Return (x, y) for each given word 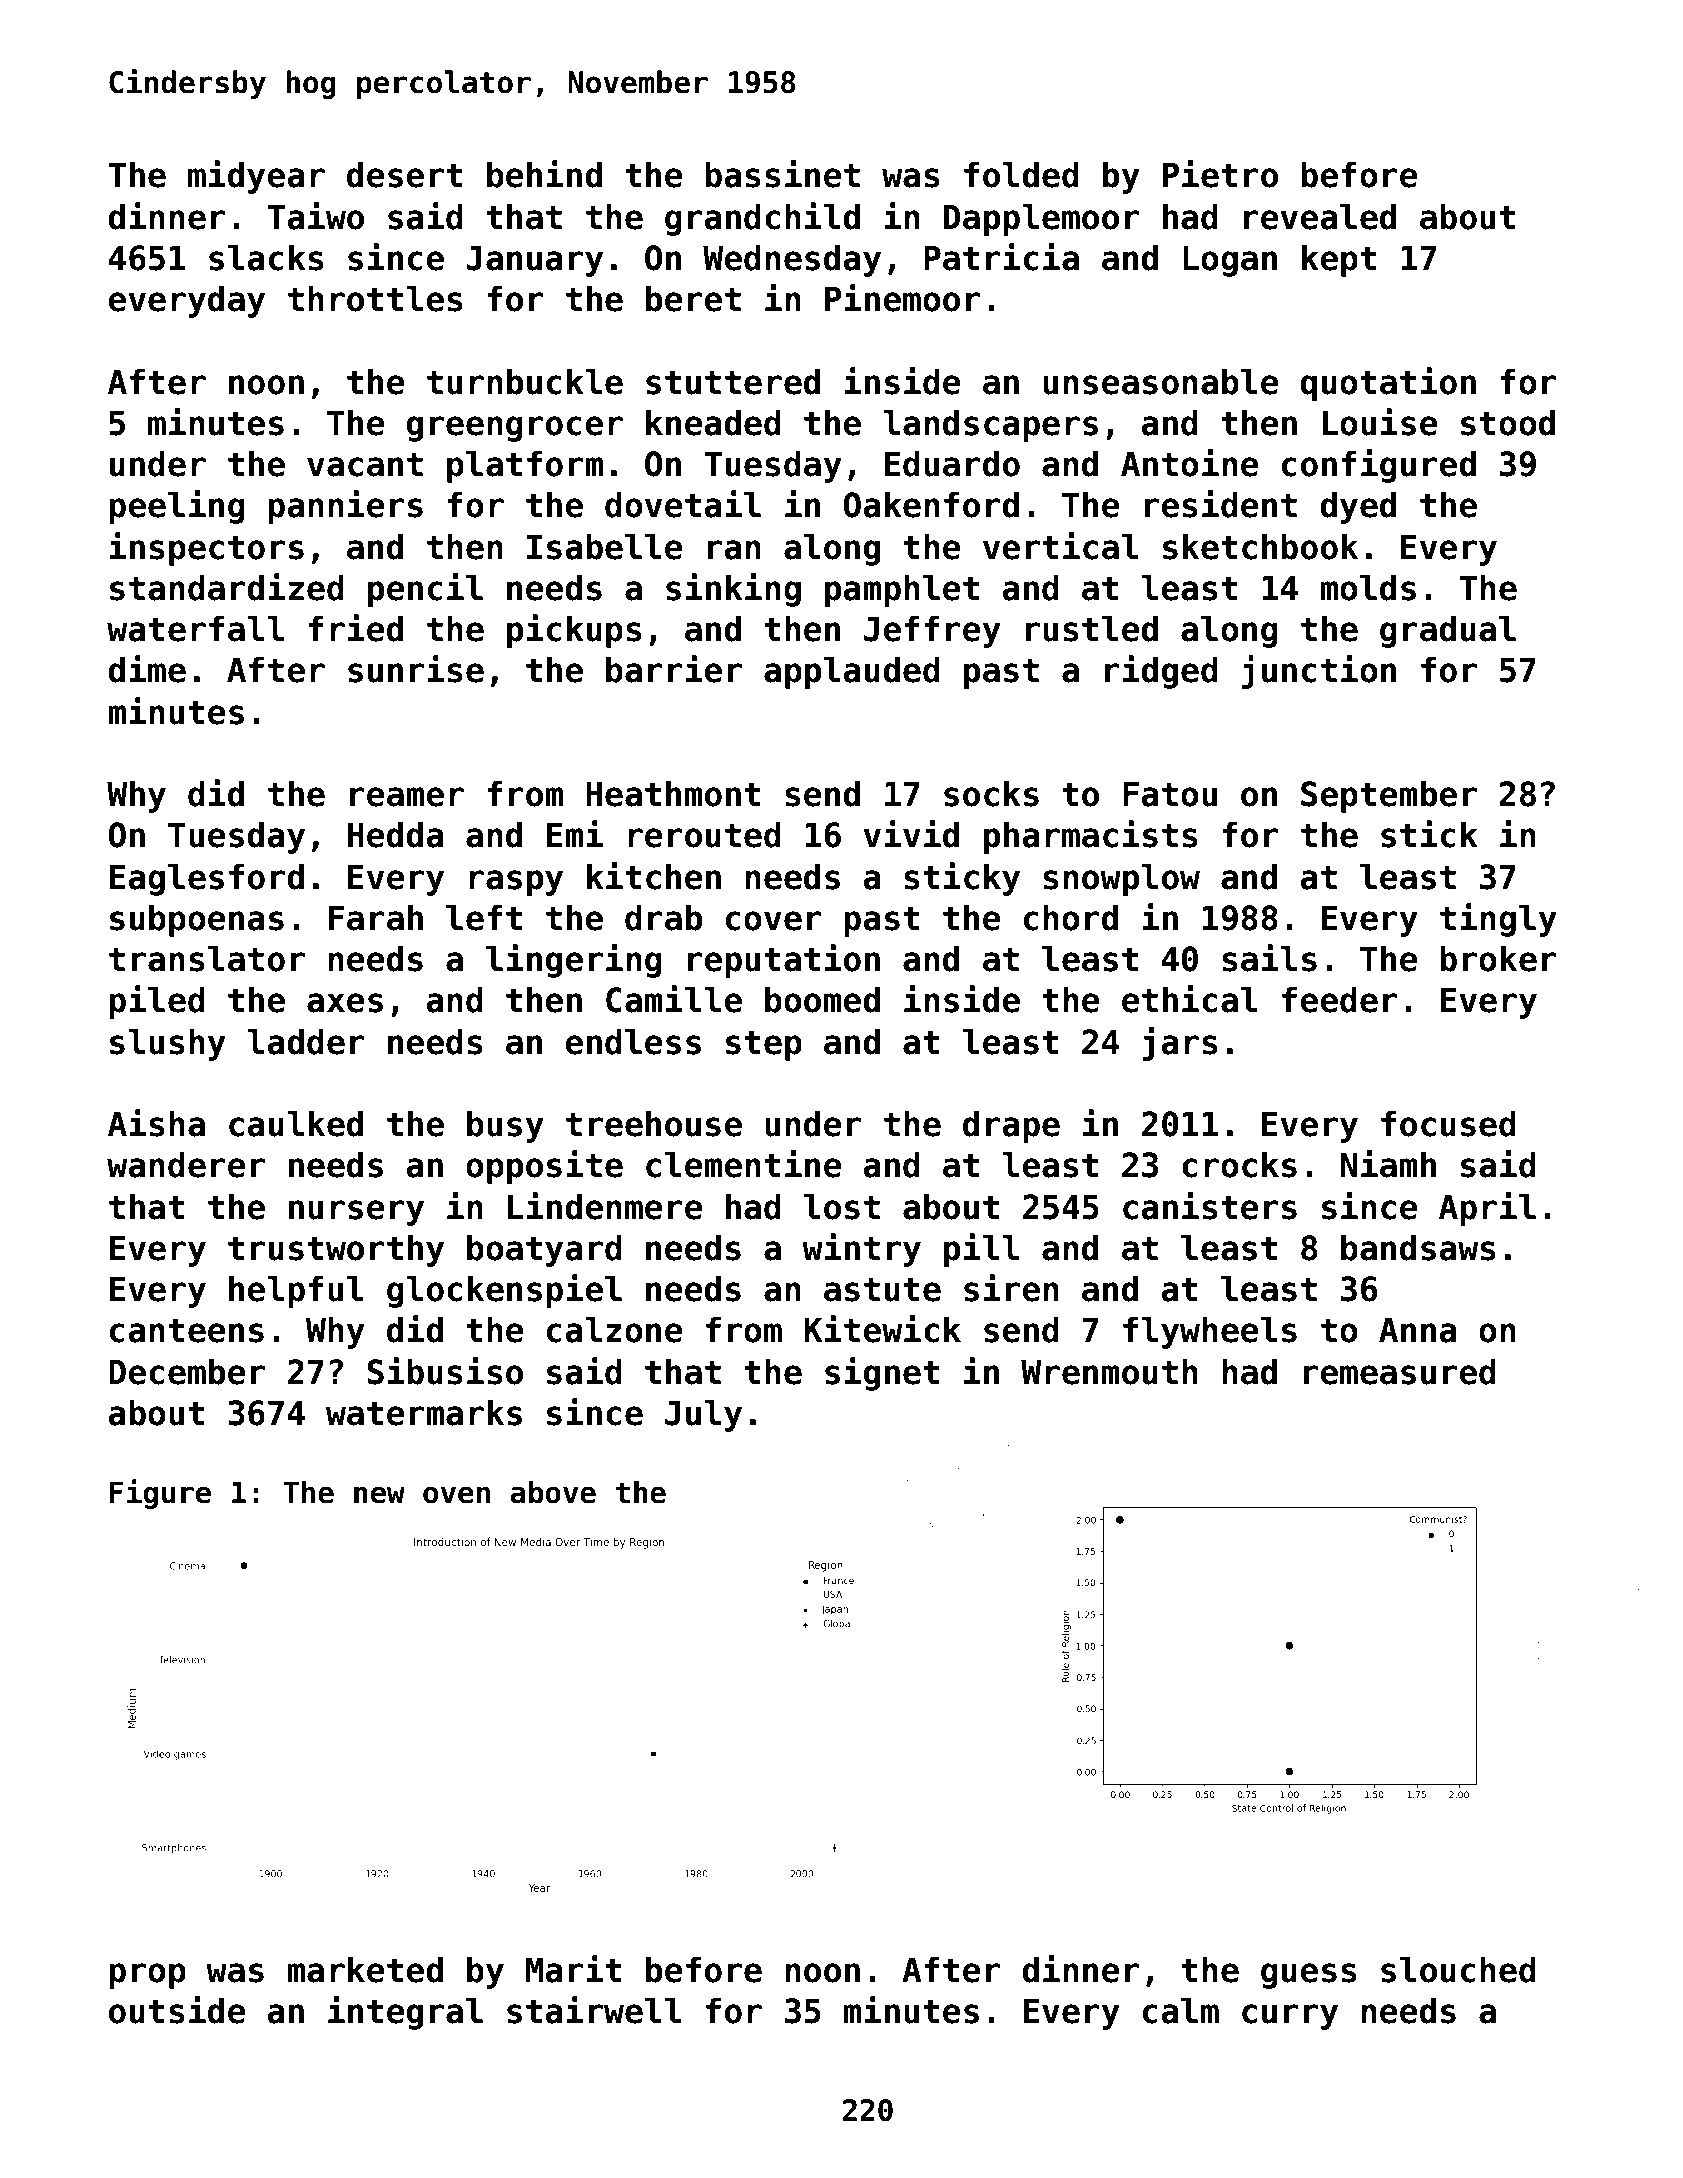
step (764, 1046)
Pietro (1220, 174)
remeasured (1400, 1371)
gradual (1448, 631)
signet (882, 1374)
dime (147, 669)
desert (405, 174)
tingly (1498, 920)
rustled (1092, 628)
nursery (356, 1213)
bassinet (782, 174)
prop (147, 1976)
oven (456, 1495)
